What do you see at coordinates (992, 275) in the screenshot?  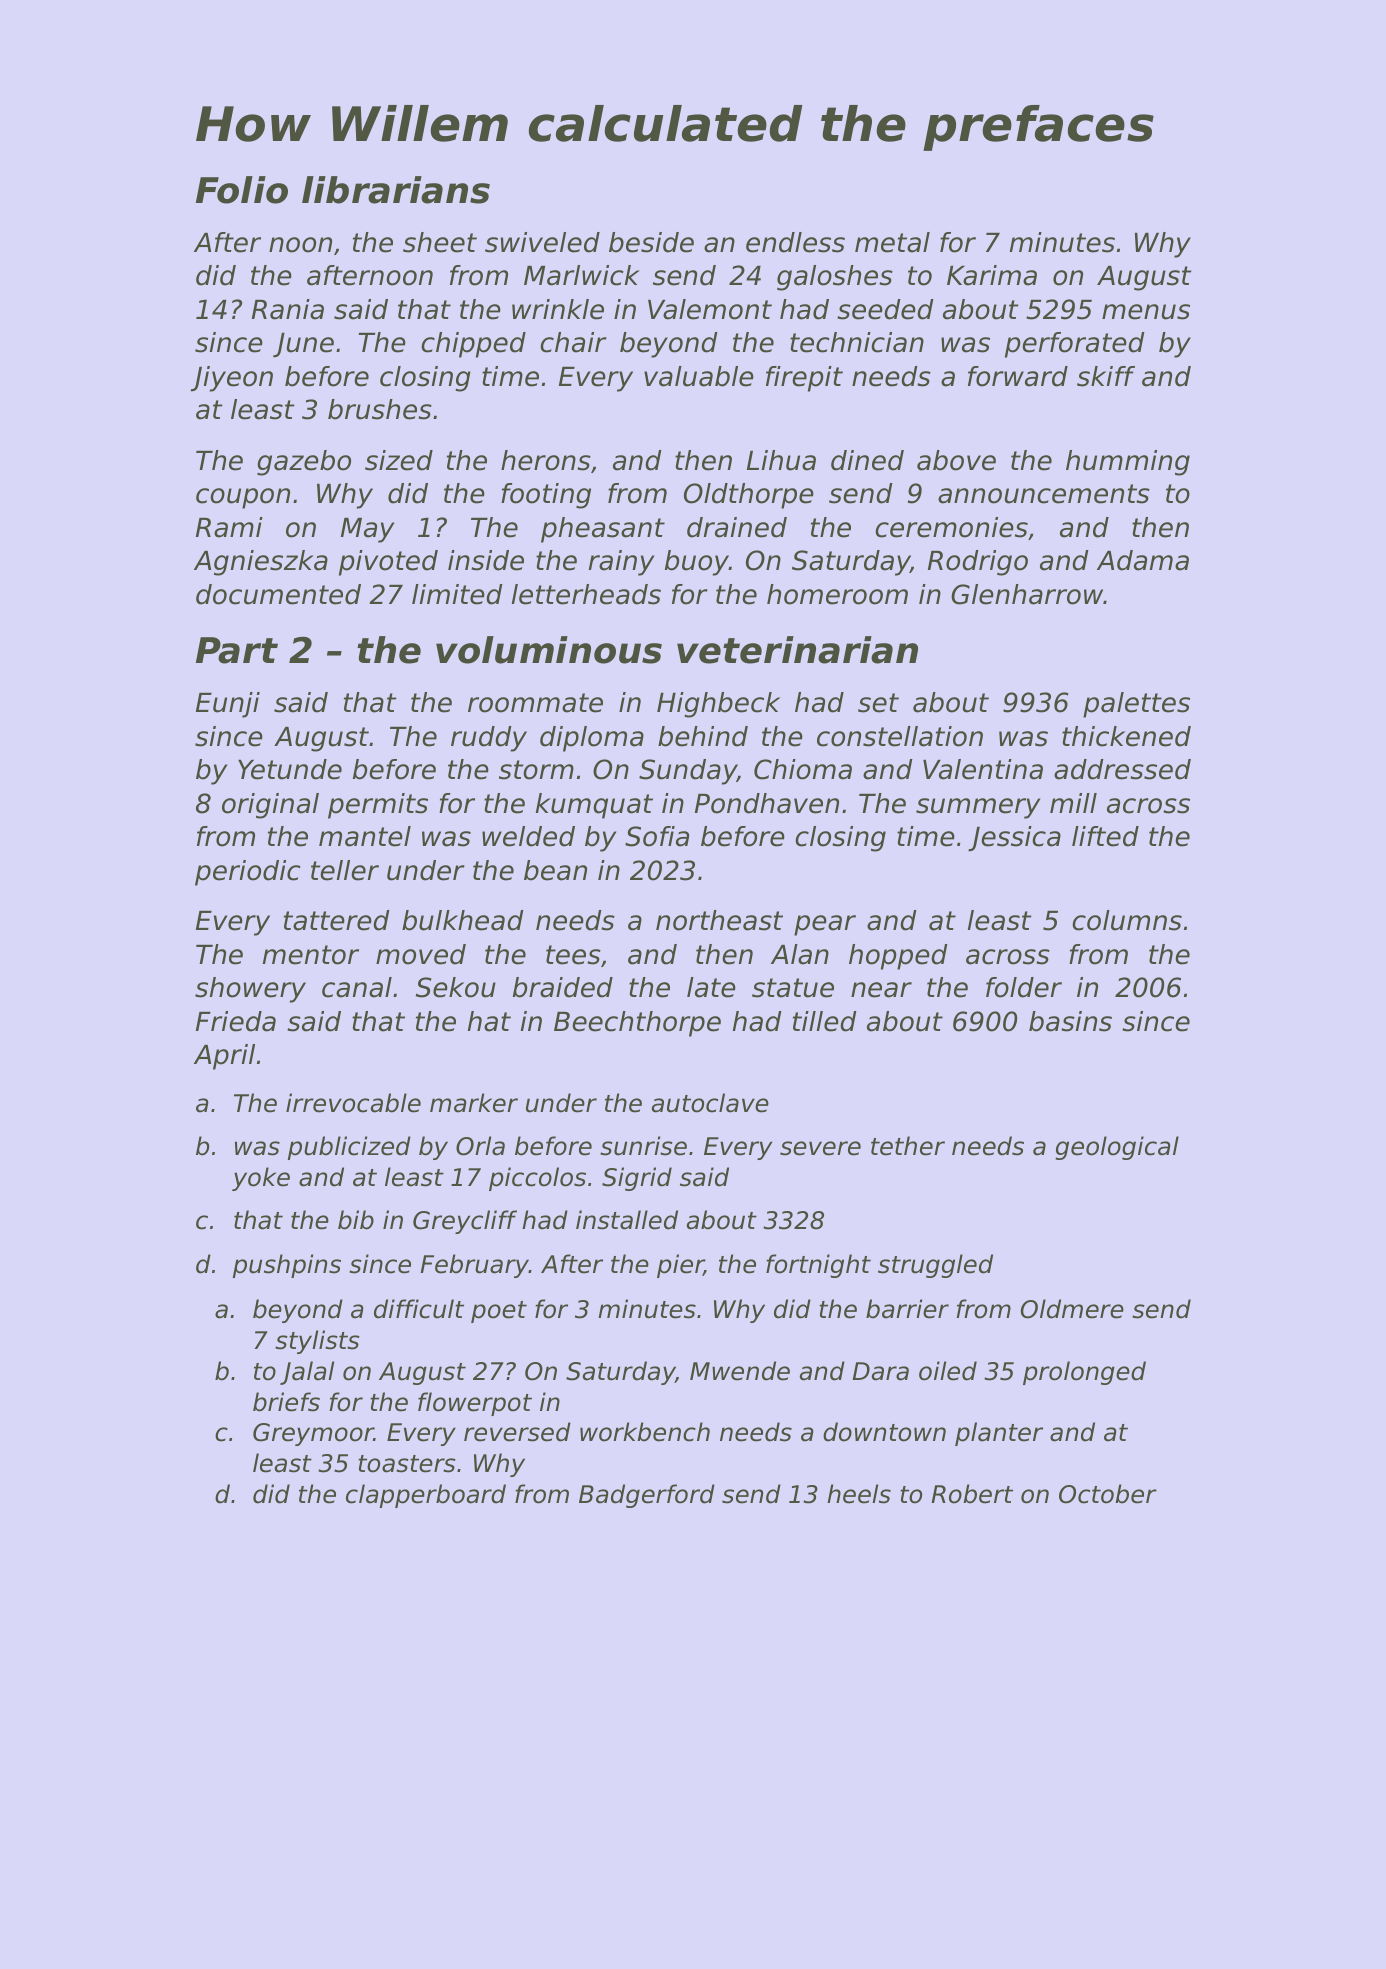 I see `Karima` at bounding box center [992, 275].
